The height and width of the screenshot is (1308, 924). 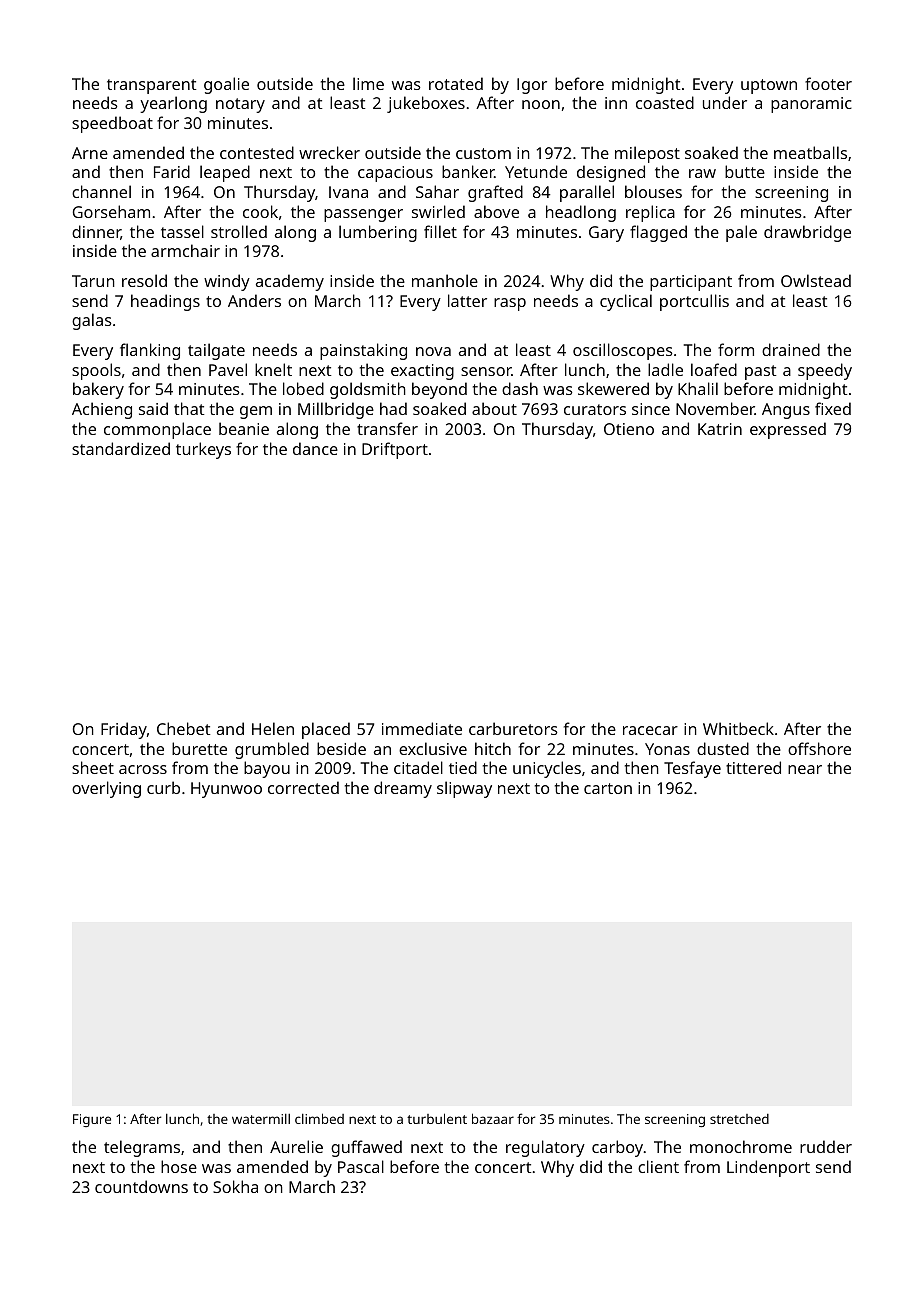 What do you see at coordinates (124, 730) in the screenshot?
I see `Friday` at bounding box center [124, 730].
